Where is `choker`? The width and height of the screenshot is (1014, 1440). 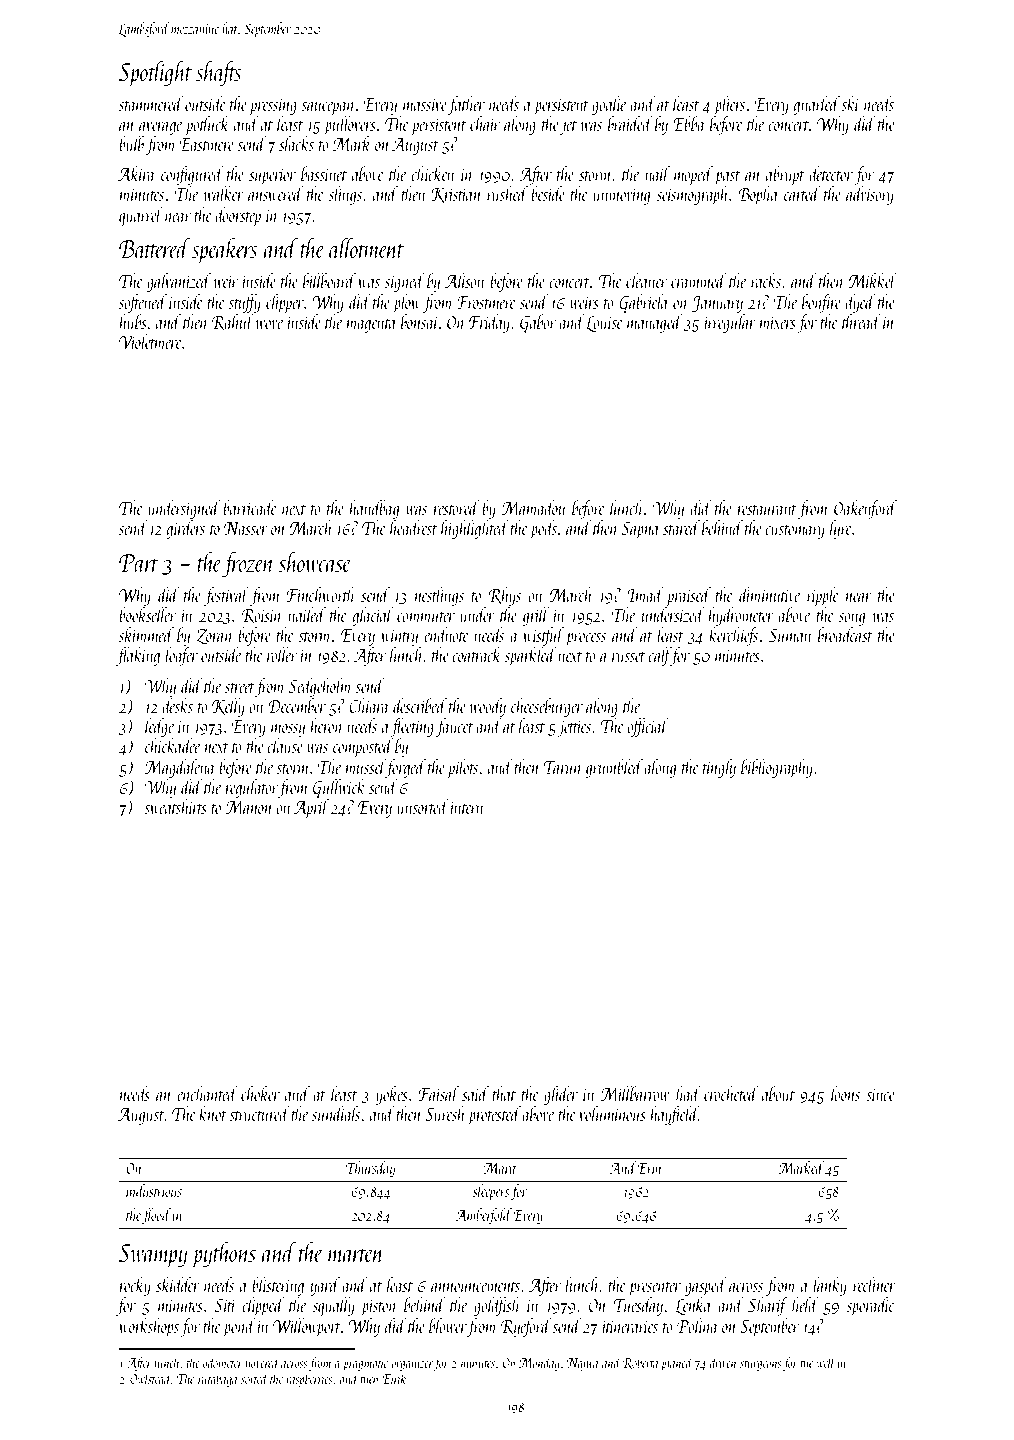
choker is located at coordinates (260, 1093).
